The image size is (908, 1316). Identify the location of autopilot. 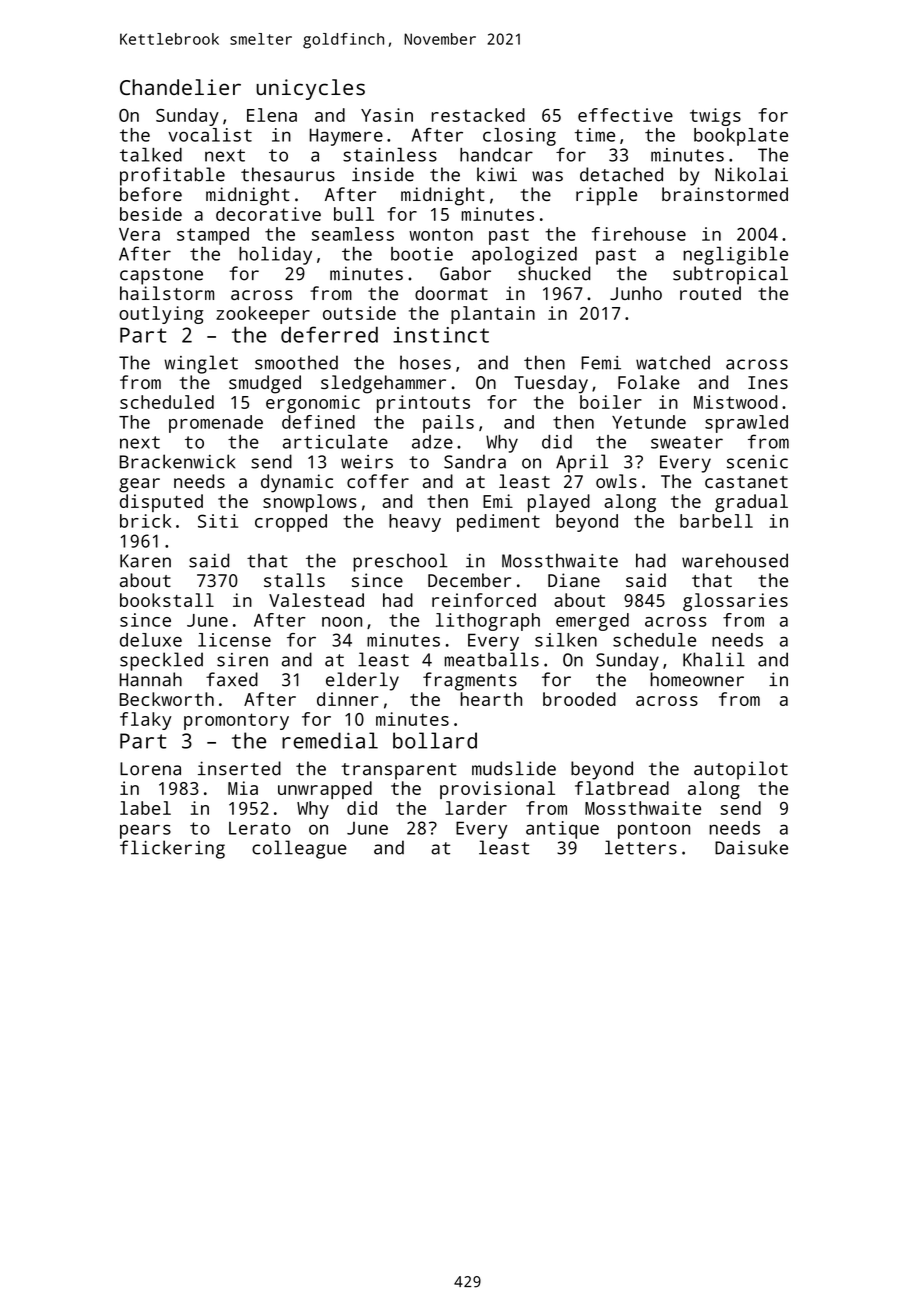
(741, 770).
